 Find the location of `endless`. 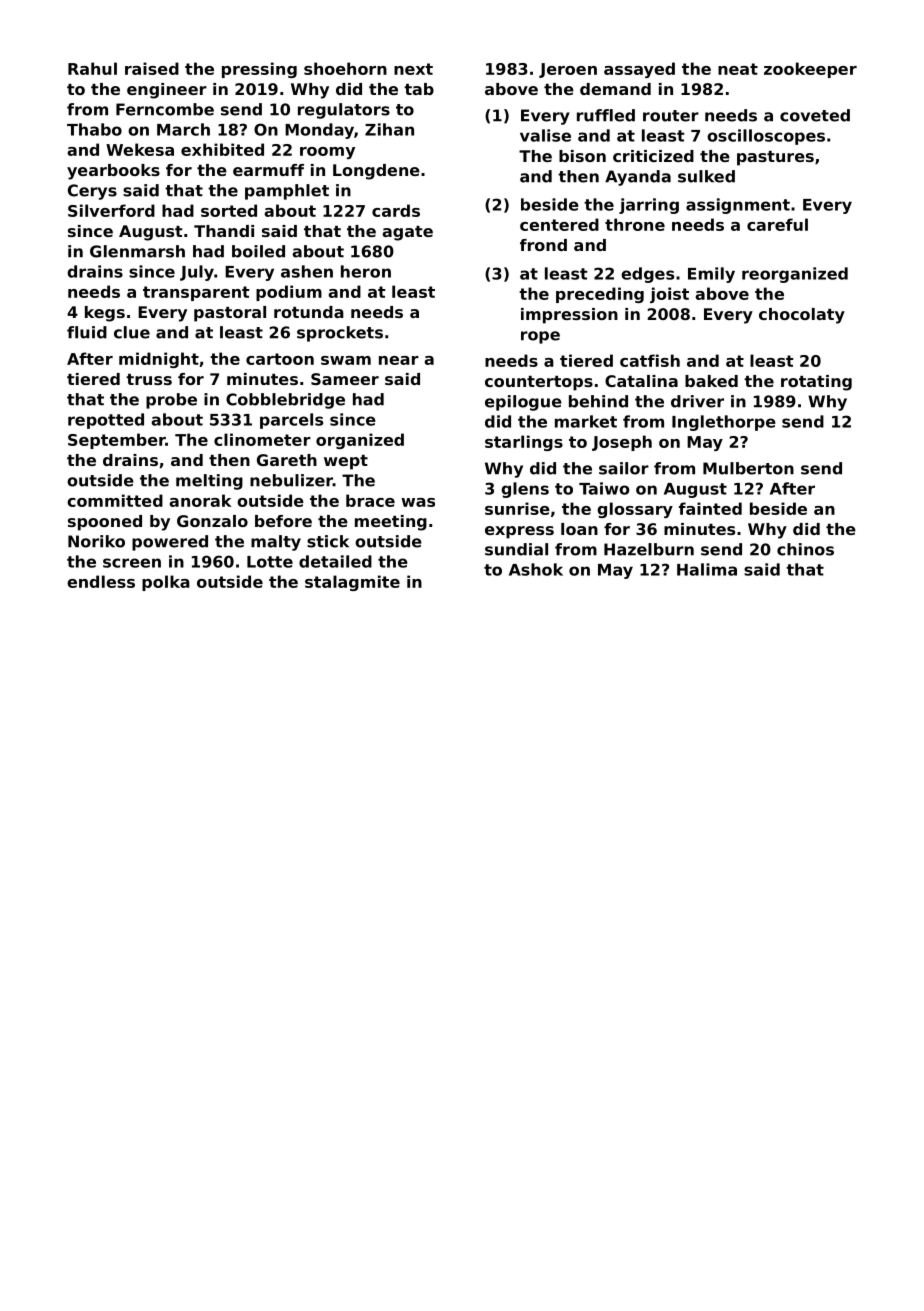

endless is located at coordinates (101, 581).
